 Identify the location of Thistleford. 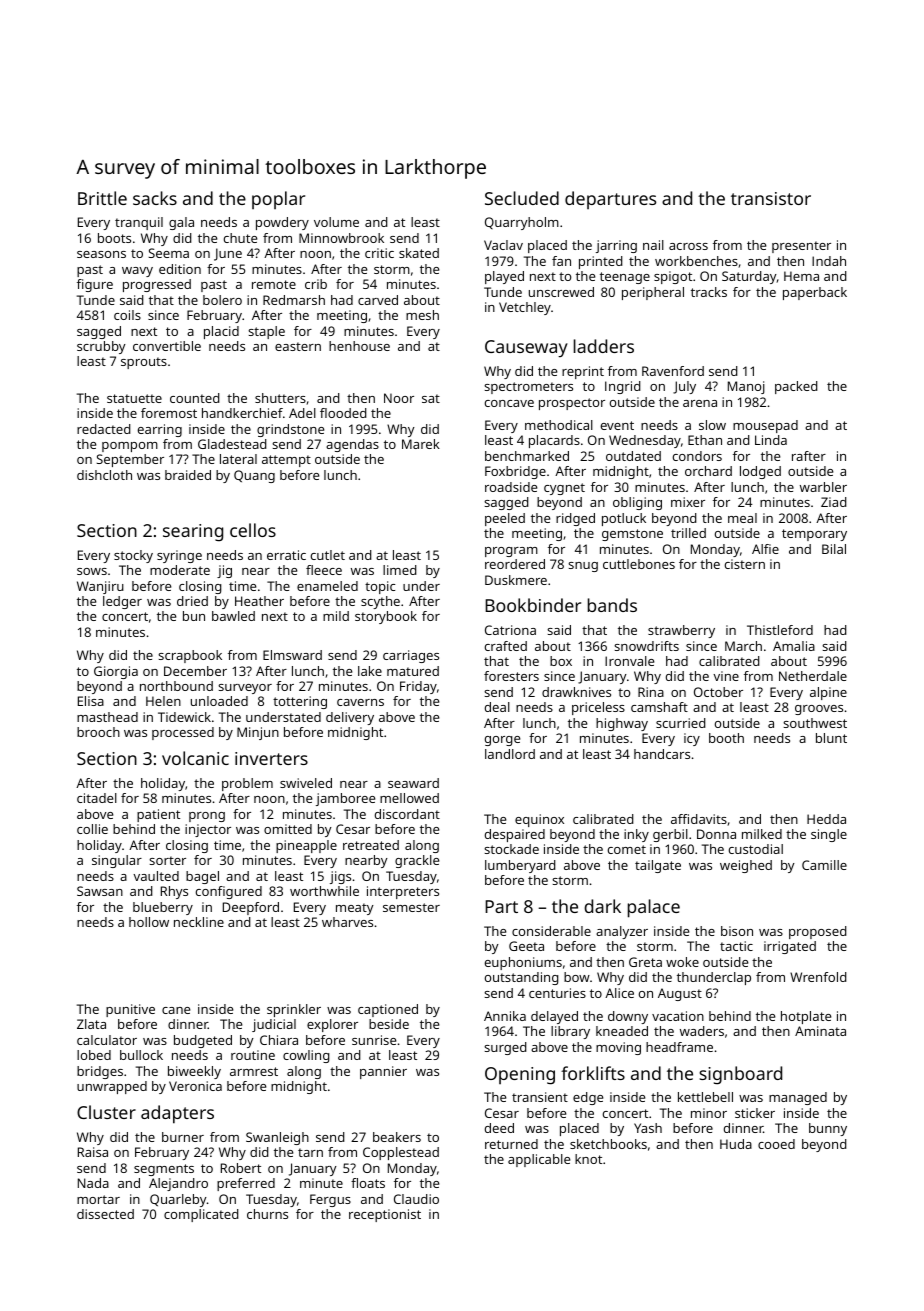
(780, 630).
